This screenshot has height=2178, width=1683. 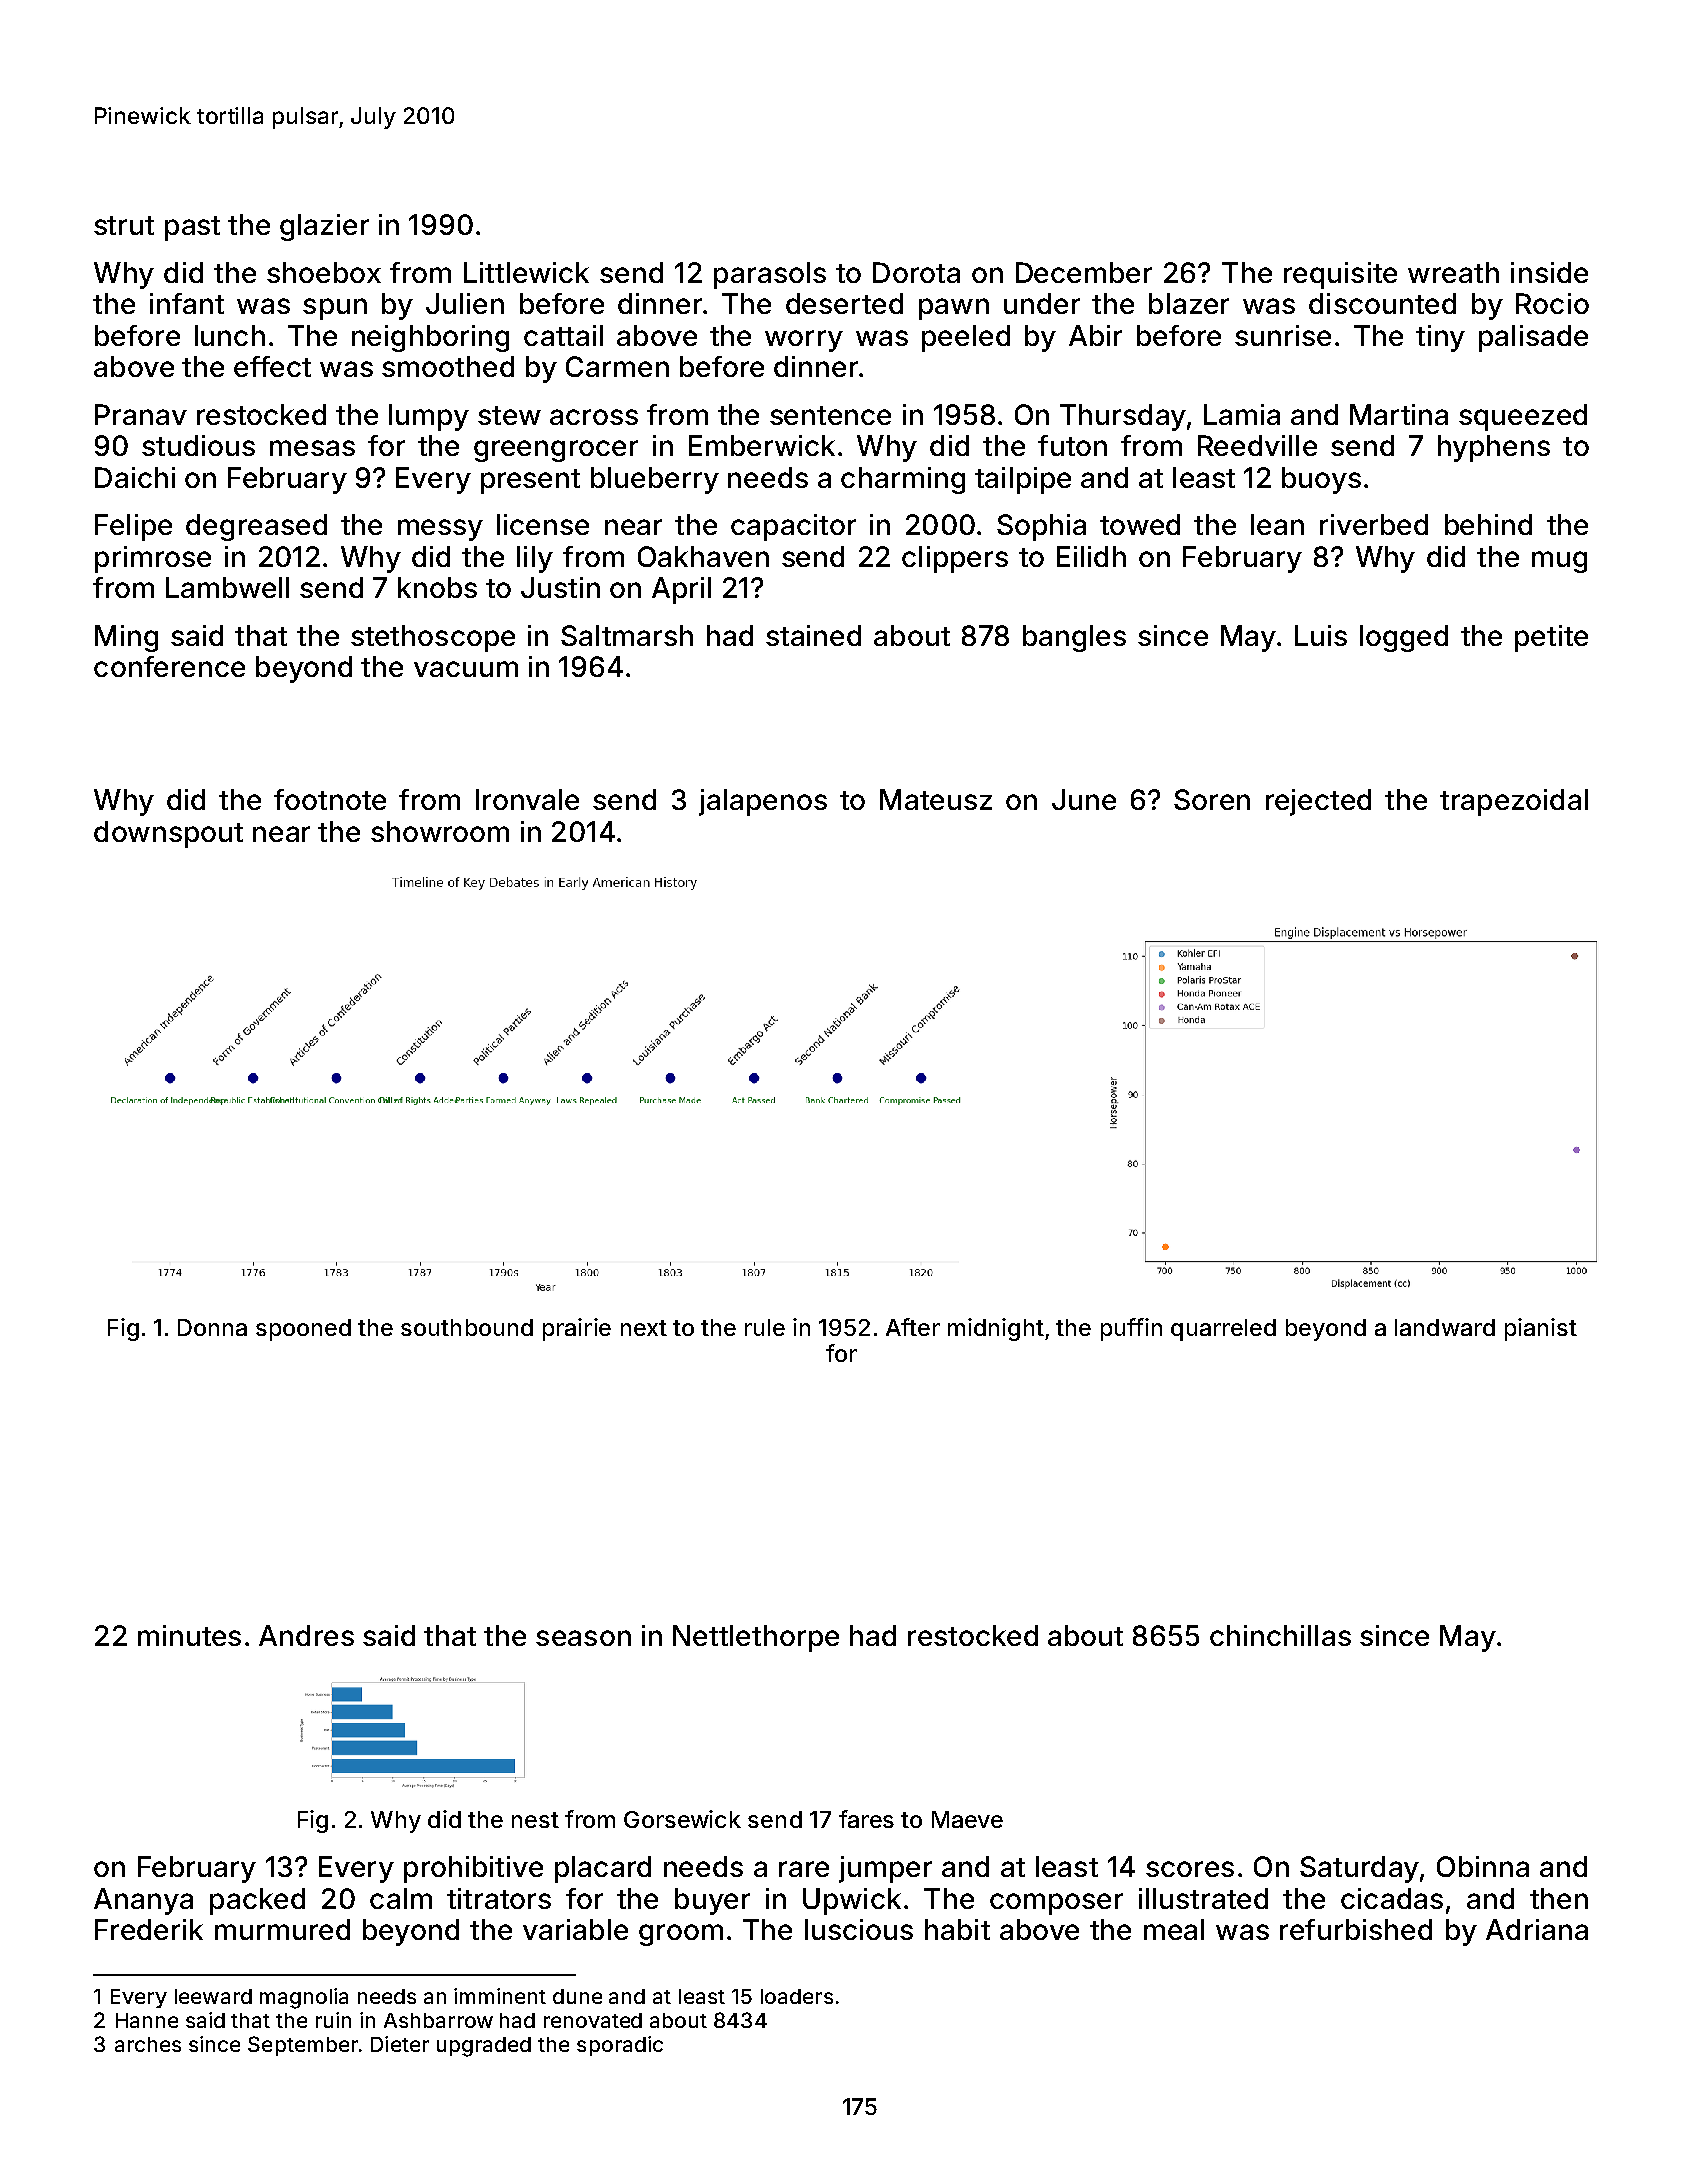 I want to click on landward, so click(x=1445, y=1327).
